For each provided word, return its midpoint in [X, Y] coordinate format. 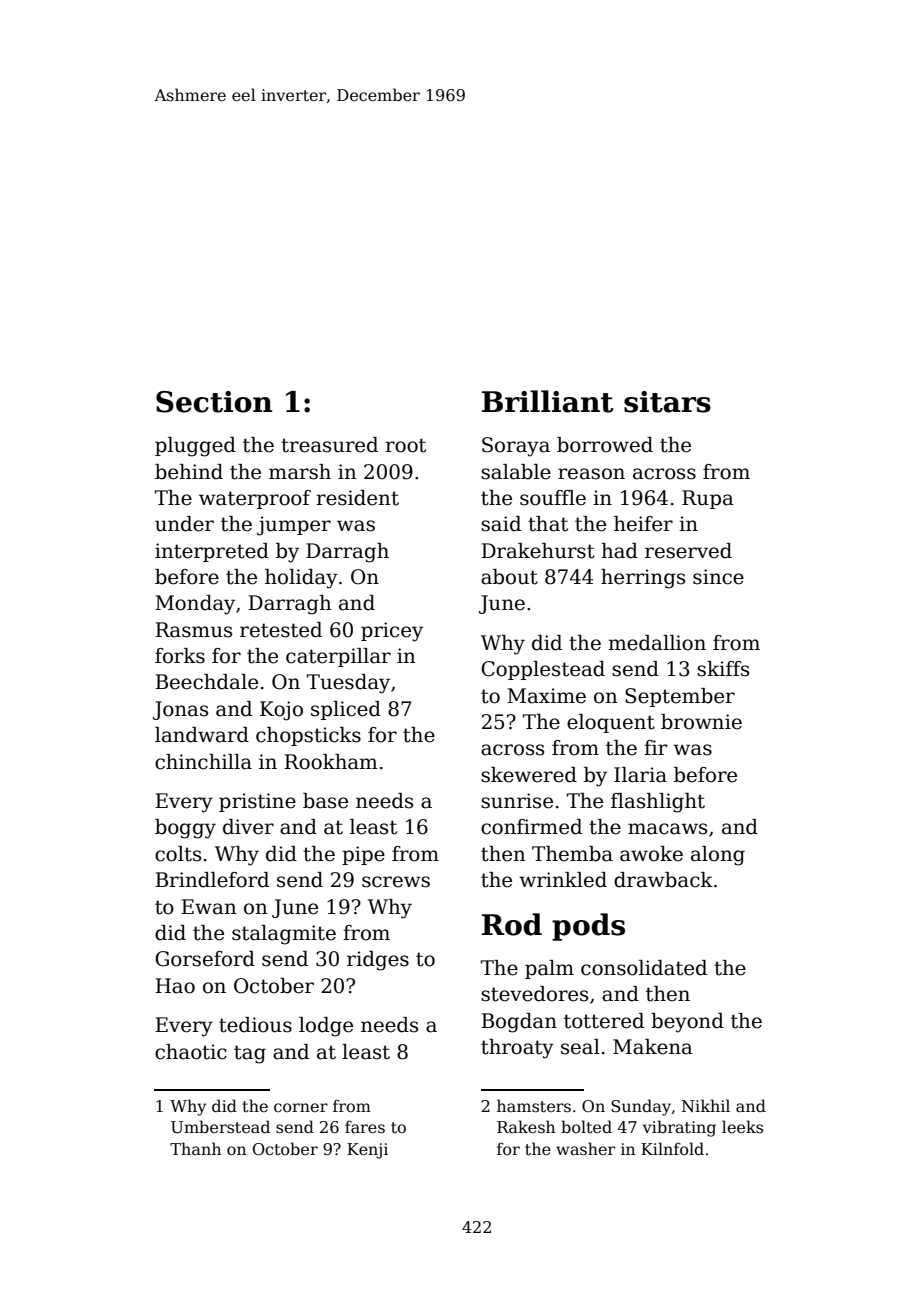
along [718, 856]
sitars [667, 402]
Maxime [546, 696]
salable [516, 472]
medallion [657, 643]
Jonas [180, 710]
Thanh [195, 1148]
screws [396, 882]
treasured [329, 445]
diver [248, 827]
